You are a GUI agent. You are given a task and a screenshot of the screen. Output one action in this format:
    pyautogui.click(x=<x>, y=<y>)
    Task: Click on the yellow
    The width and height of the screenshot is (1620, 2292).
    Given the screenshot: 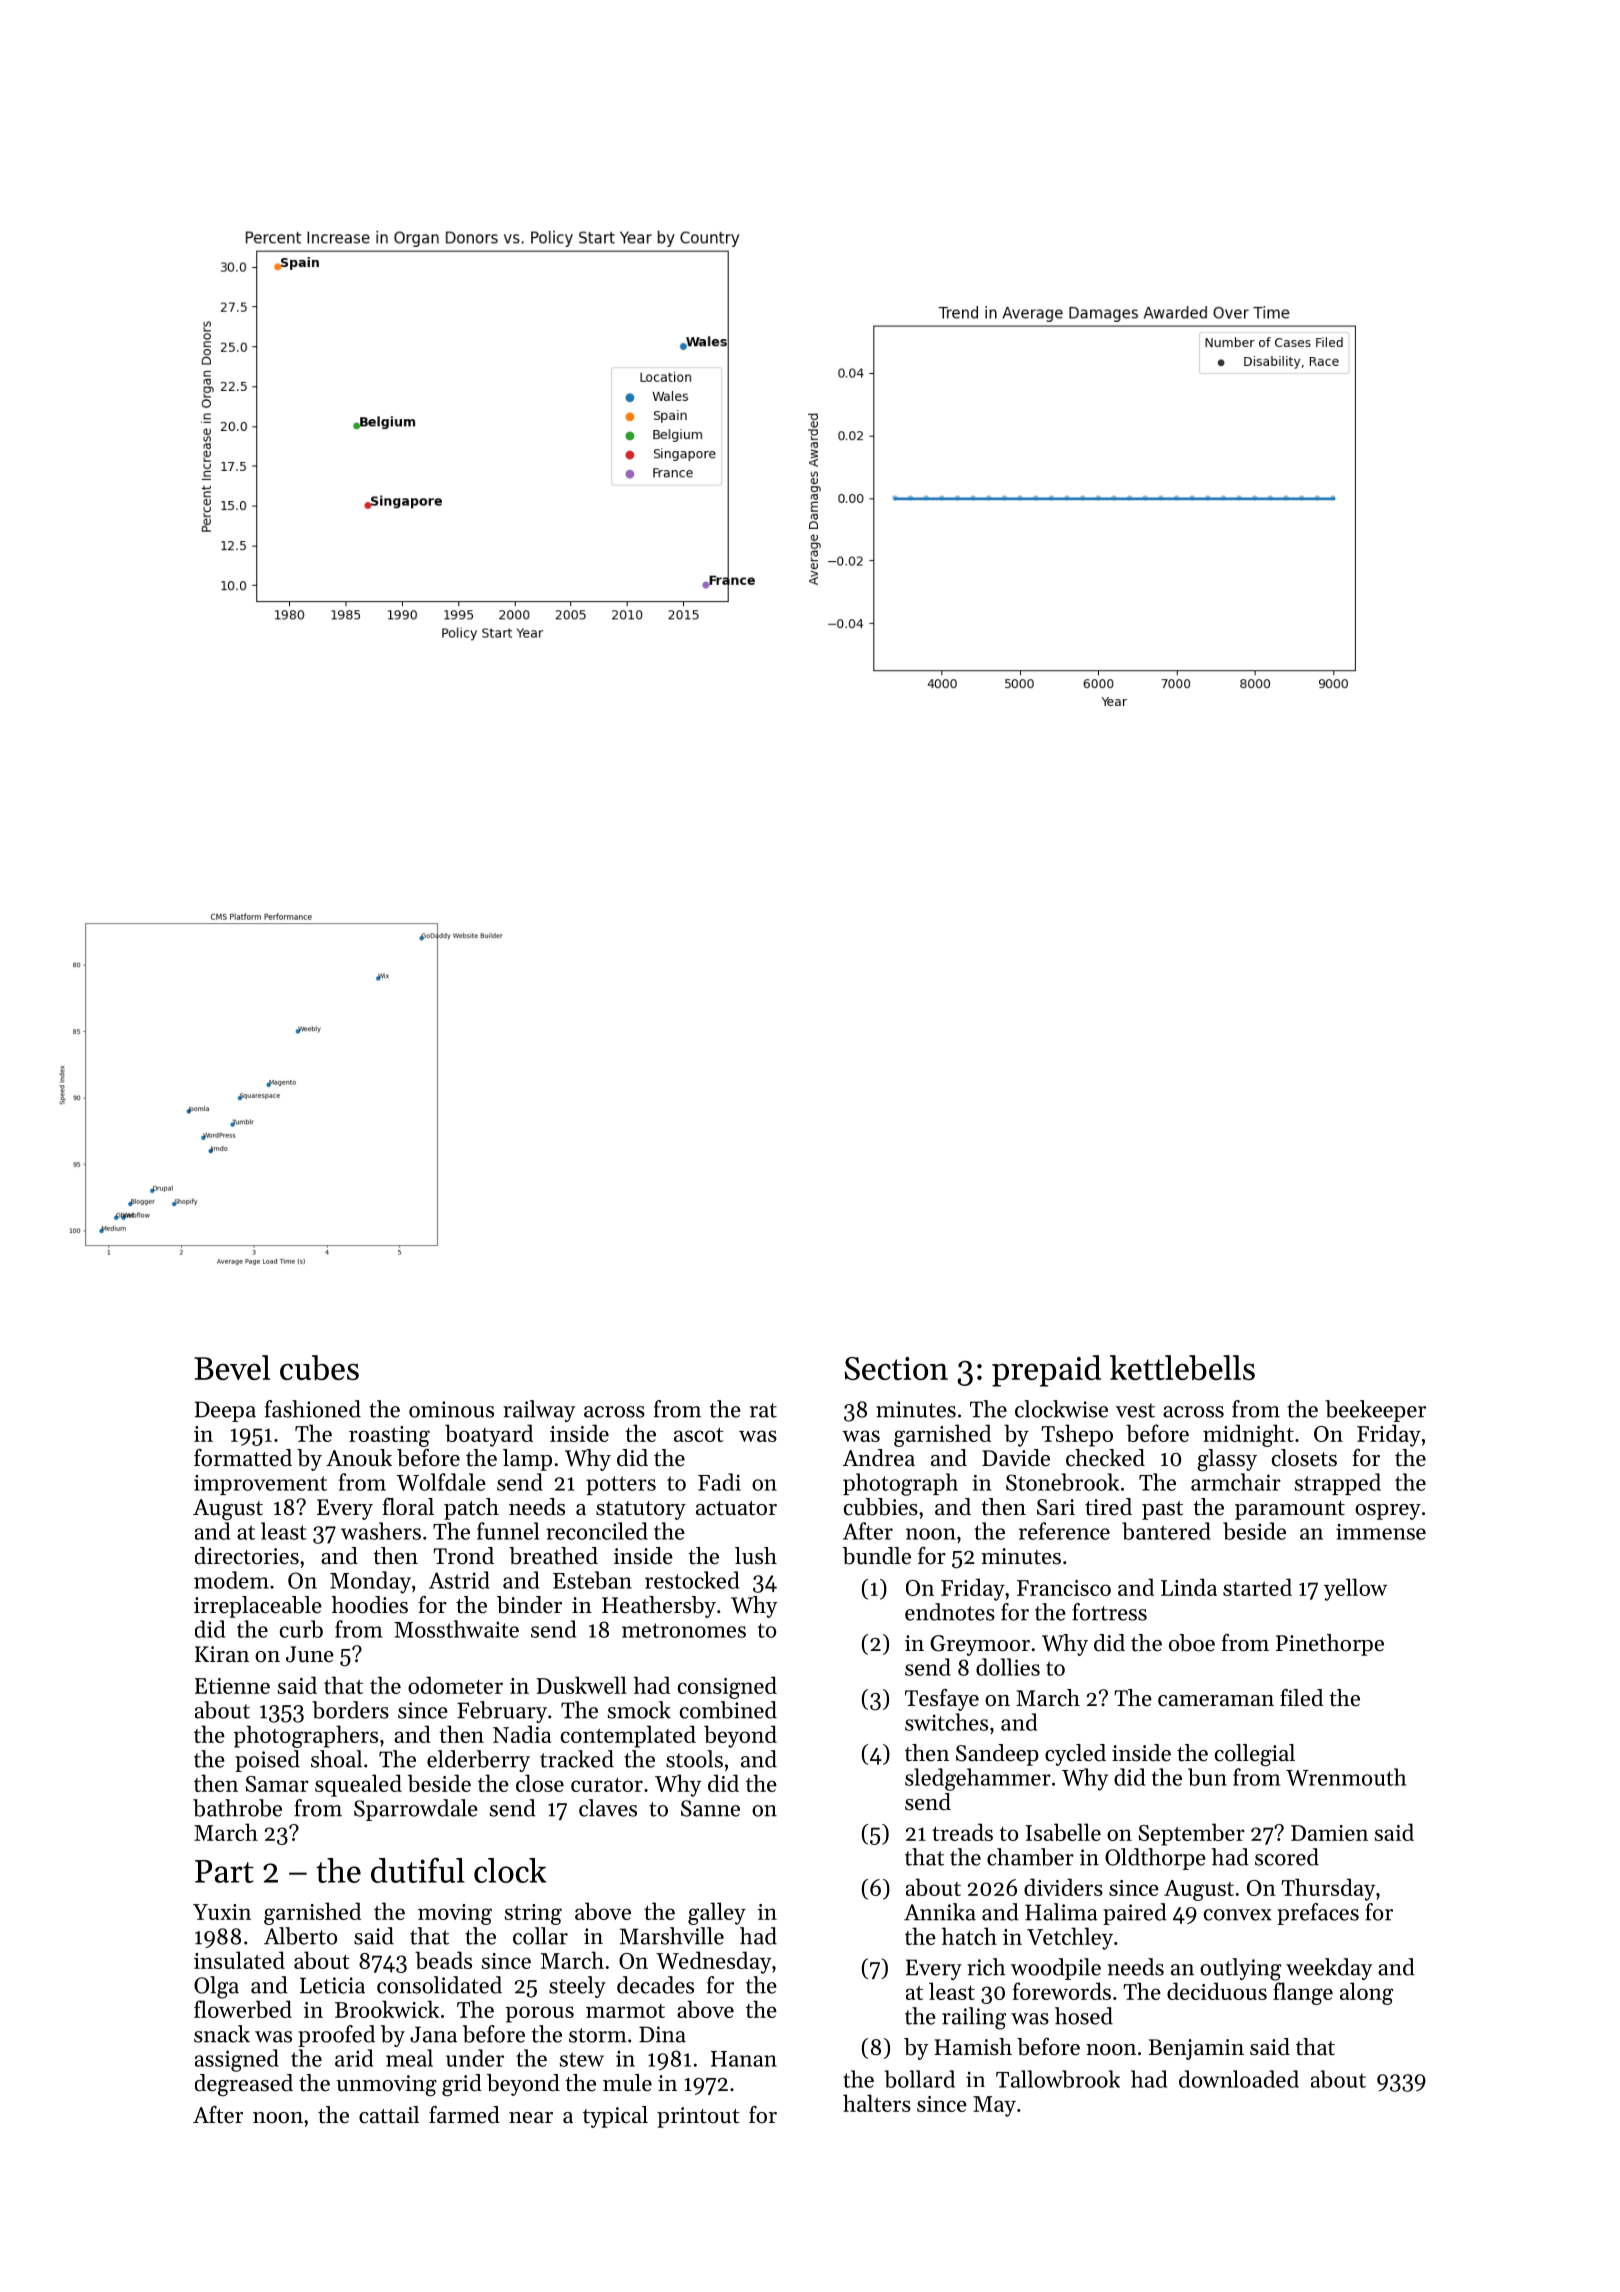 What is the action you would take?
    pyautogui.click(x=1355, y=1589)
